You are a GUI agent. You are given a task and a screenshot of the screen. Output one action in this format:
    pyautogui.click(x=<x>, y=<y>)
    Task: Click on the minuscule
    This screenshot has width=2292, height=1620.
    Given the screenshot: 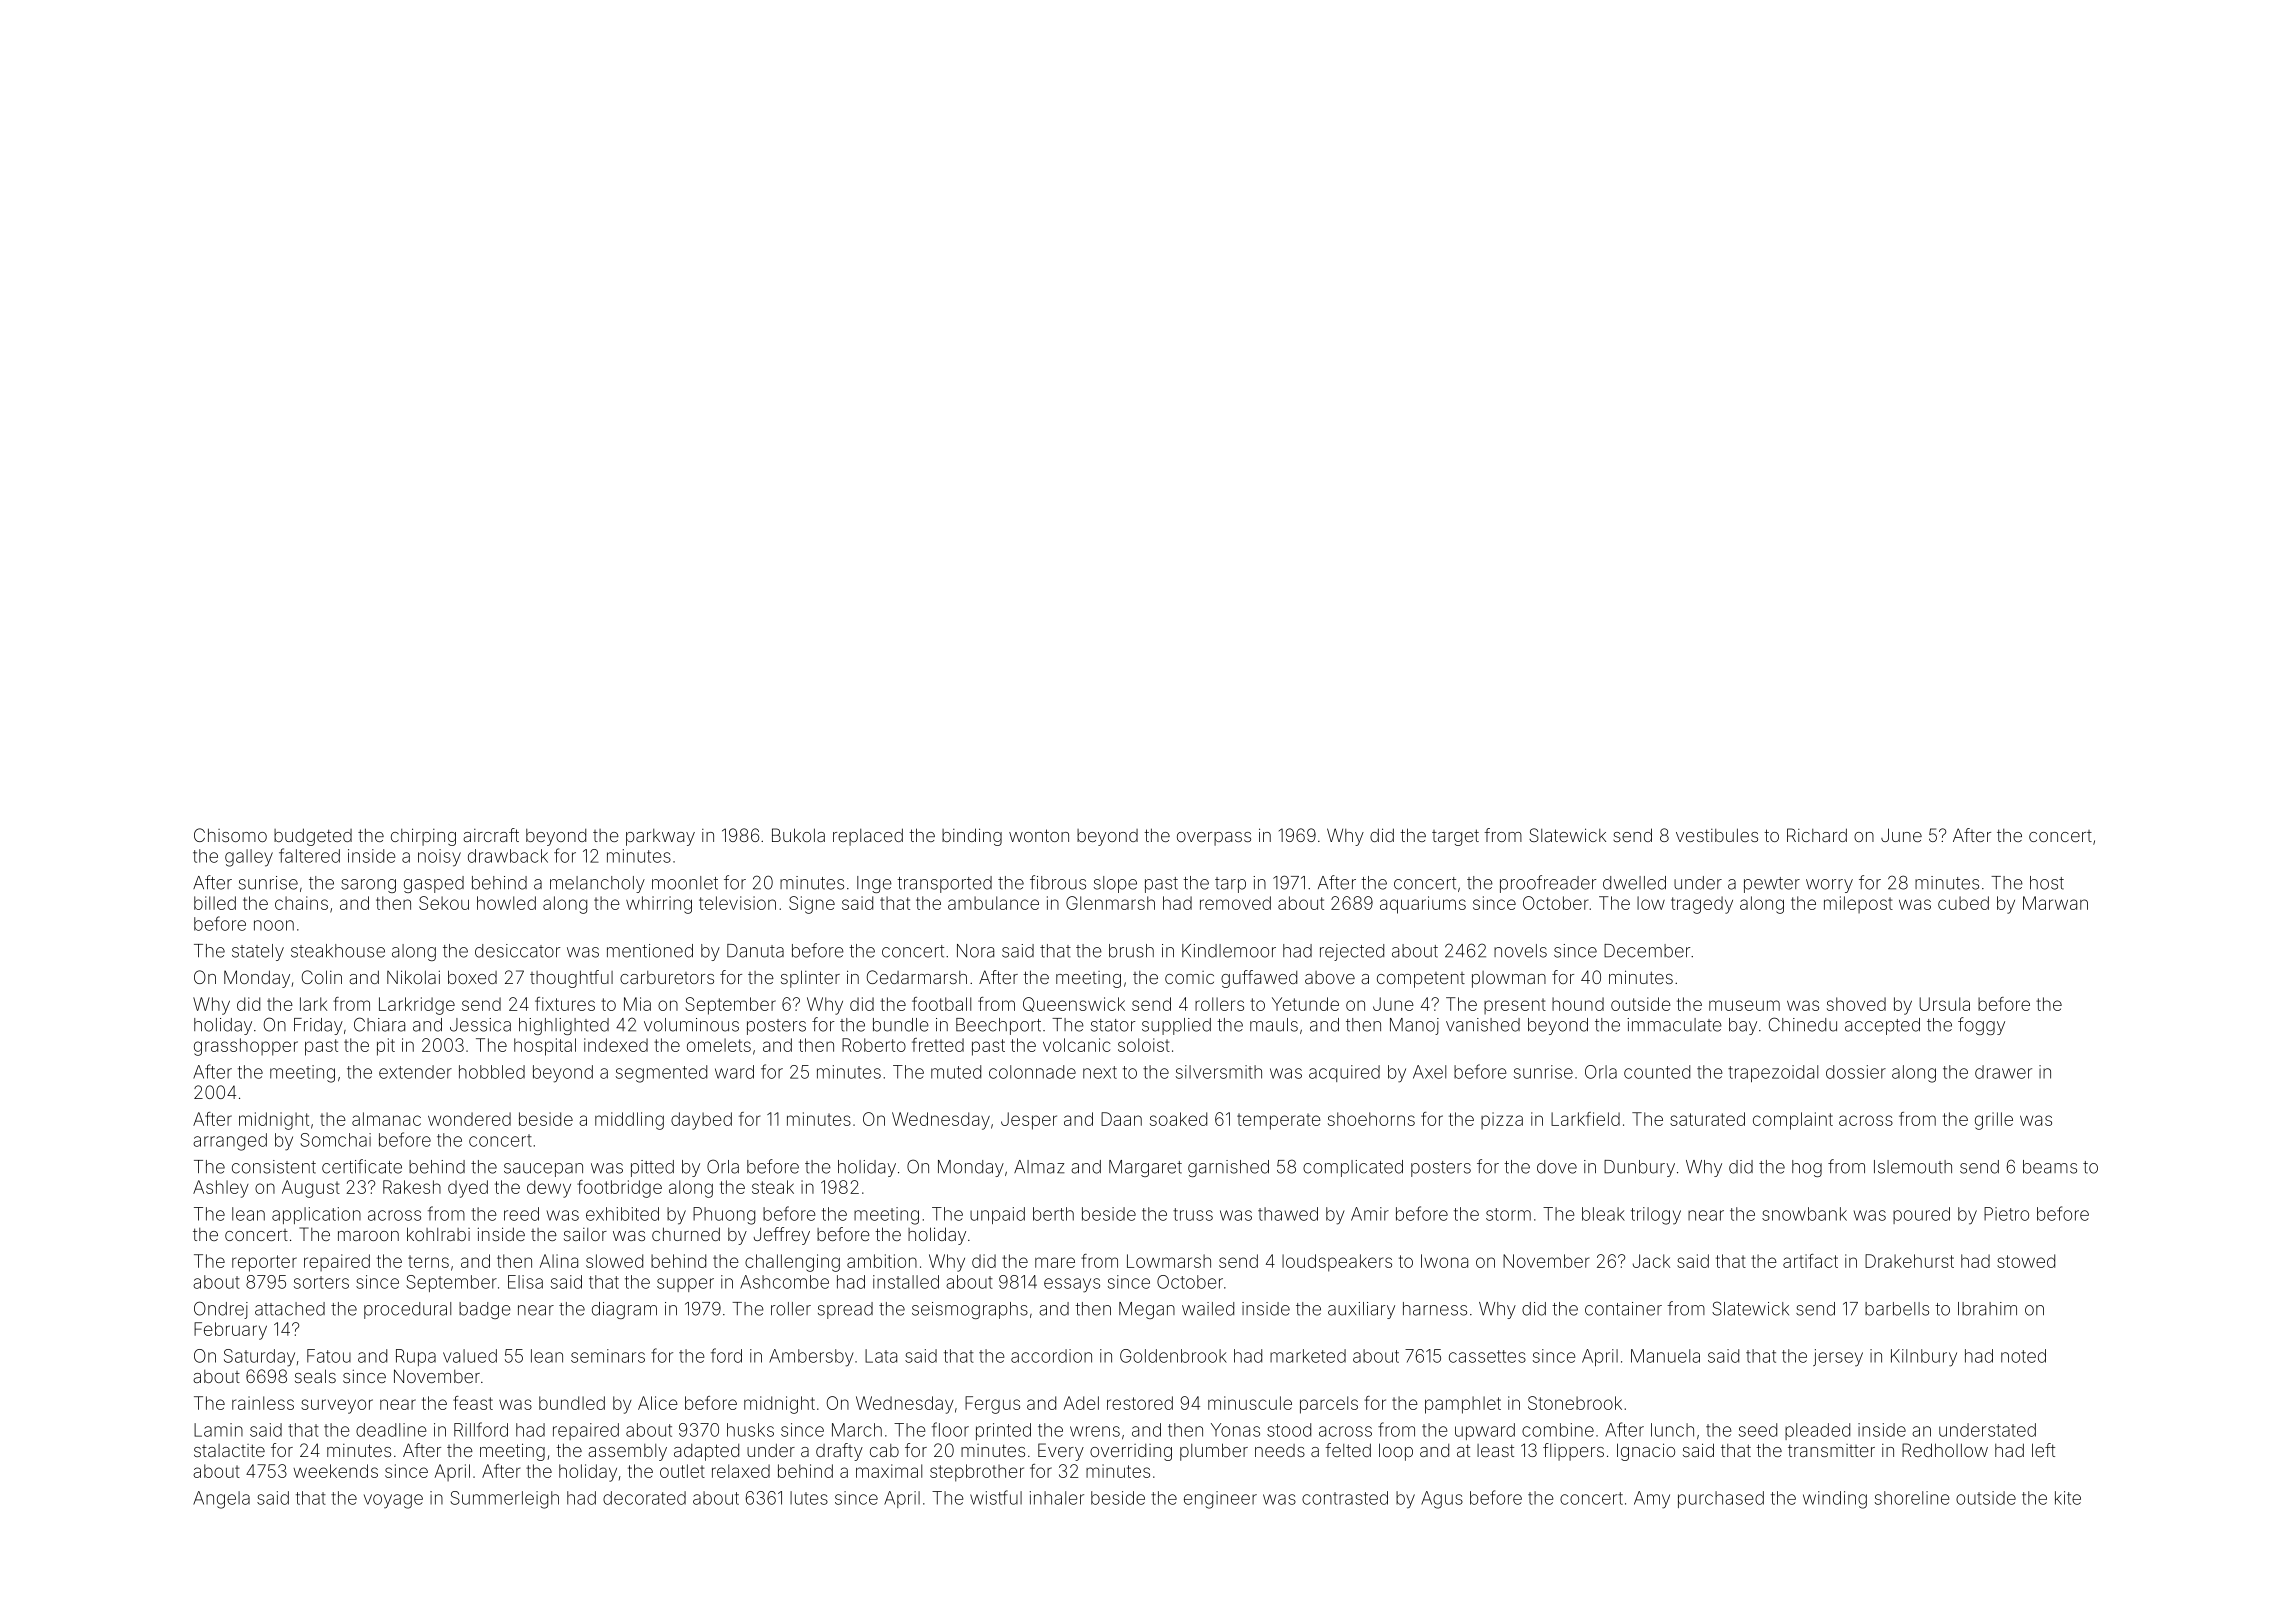 What is the action you would take?
    pyautogui.click(x=1250, y=1403)
